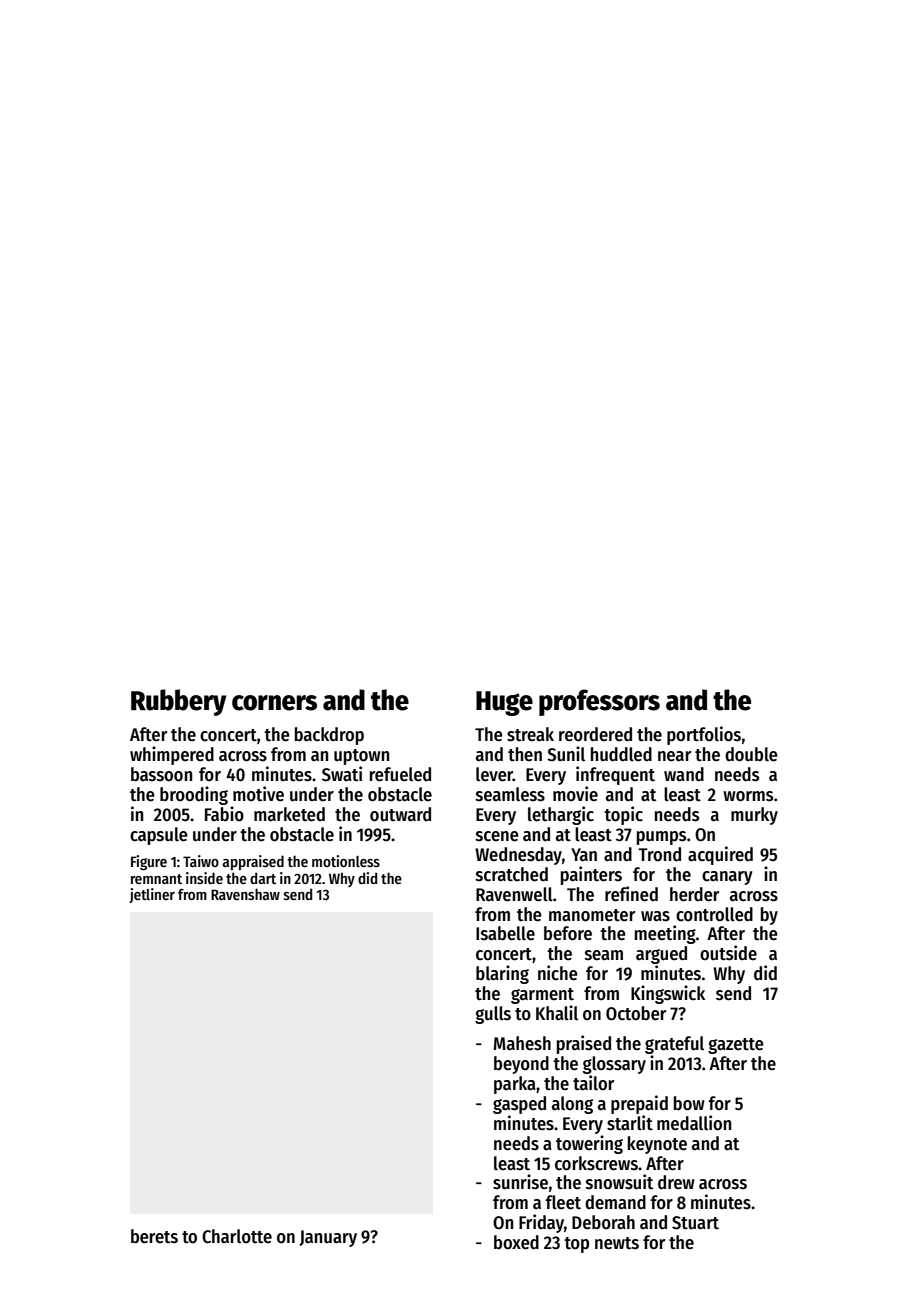 The height and width of the screenshot is (1316, 908). I want to click on jetliner, so click(152, 895).
